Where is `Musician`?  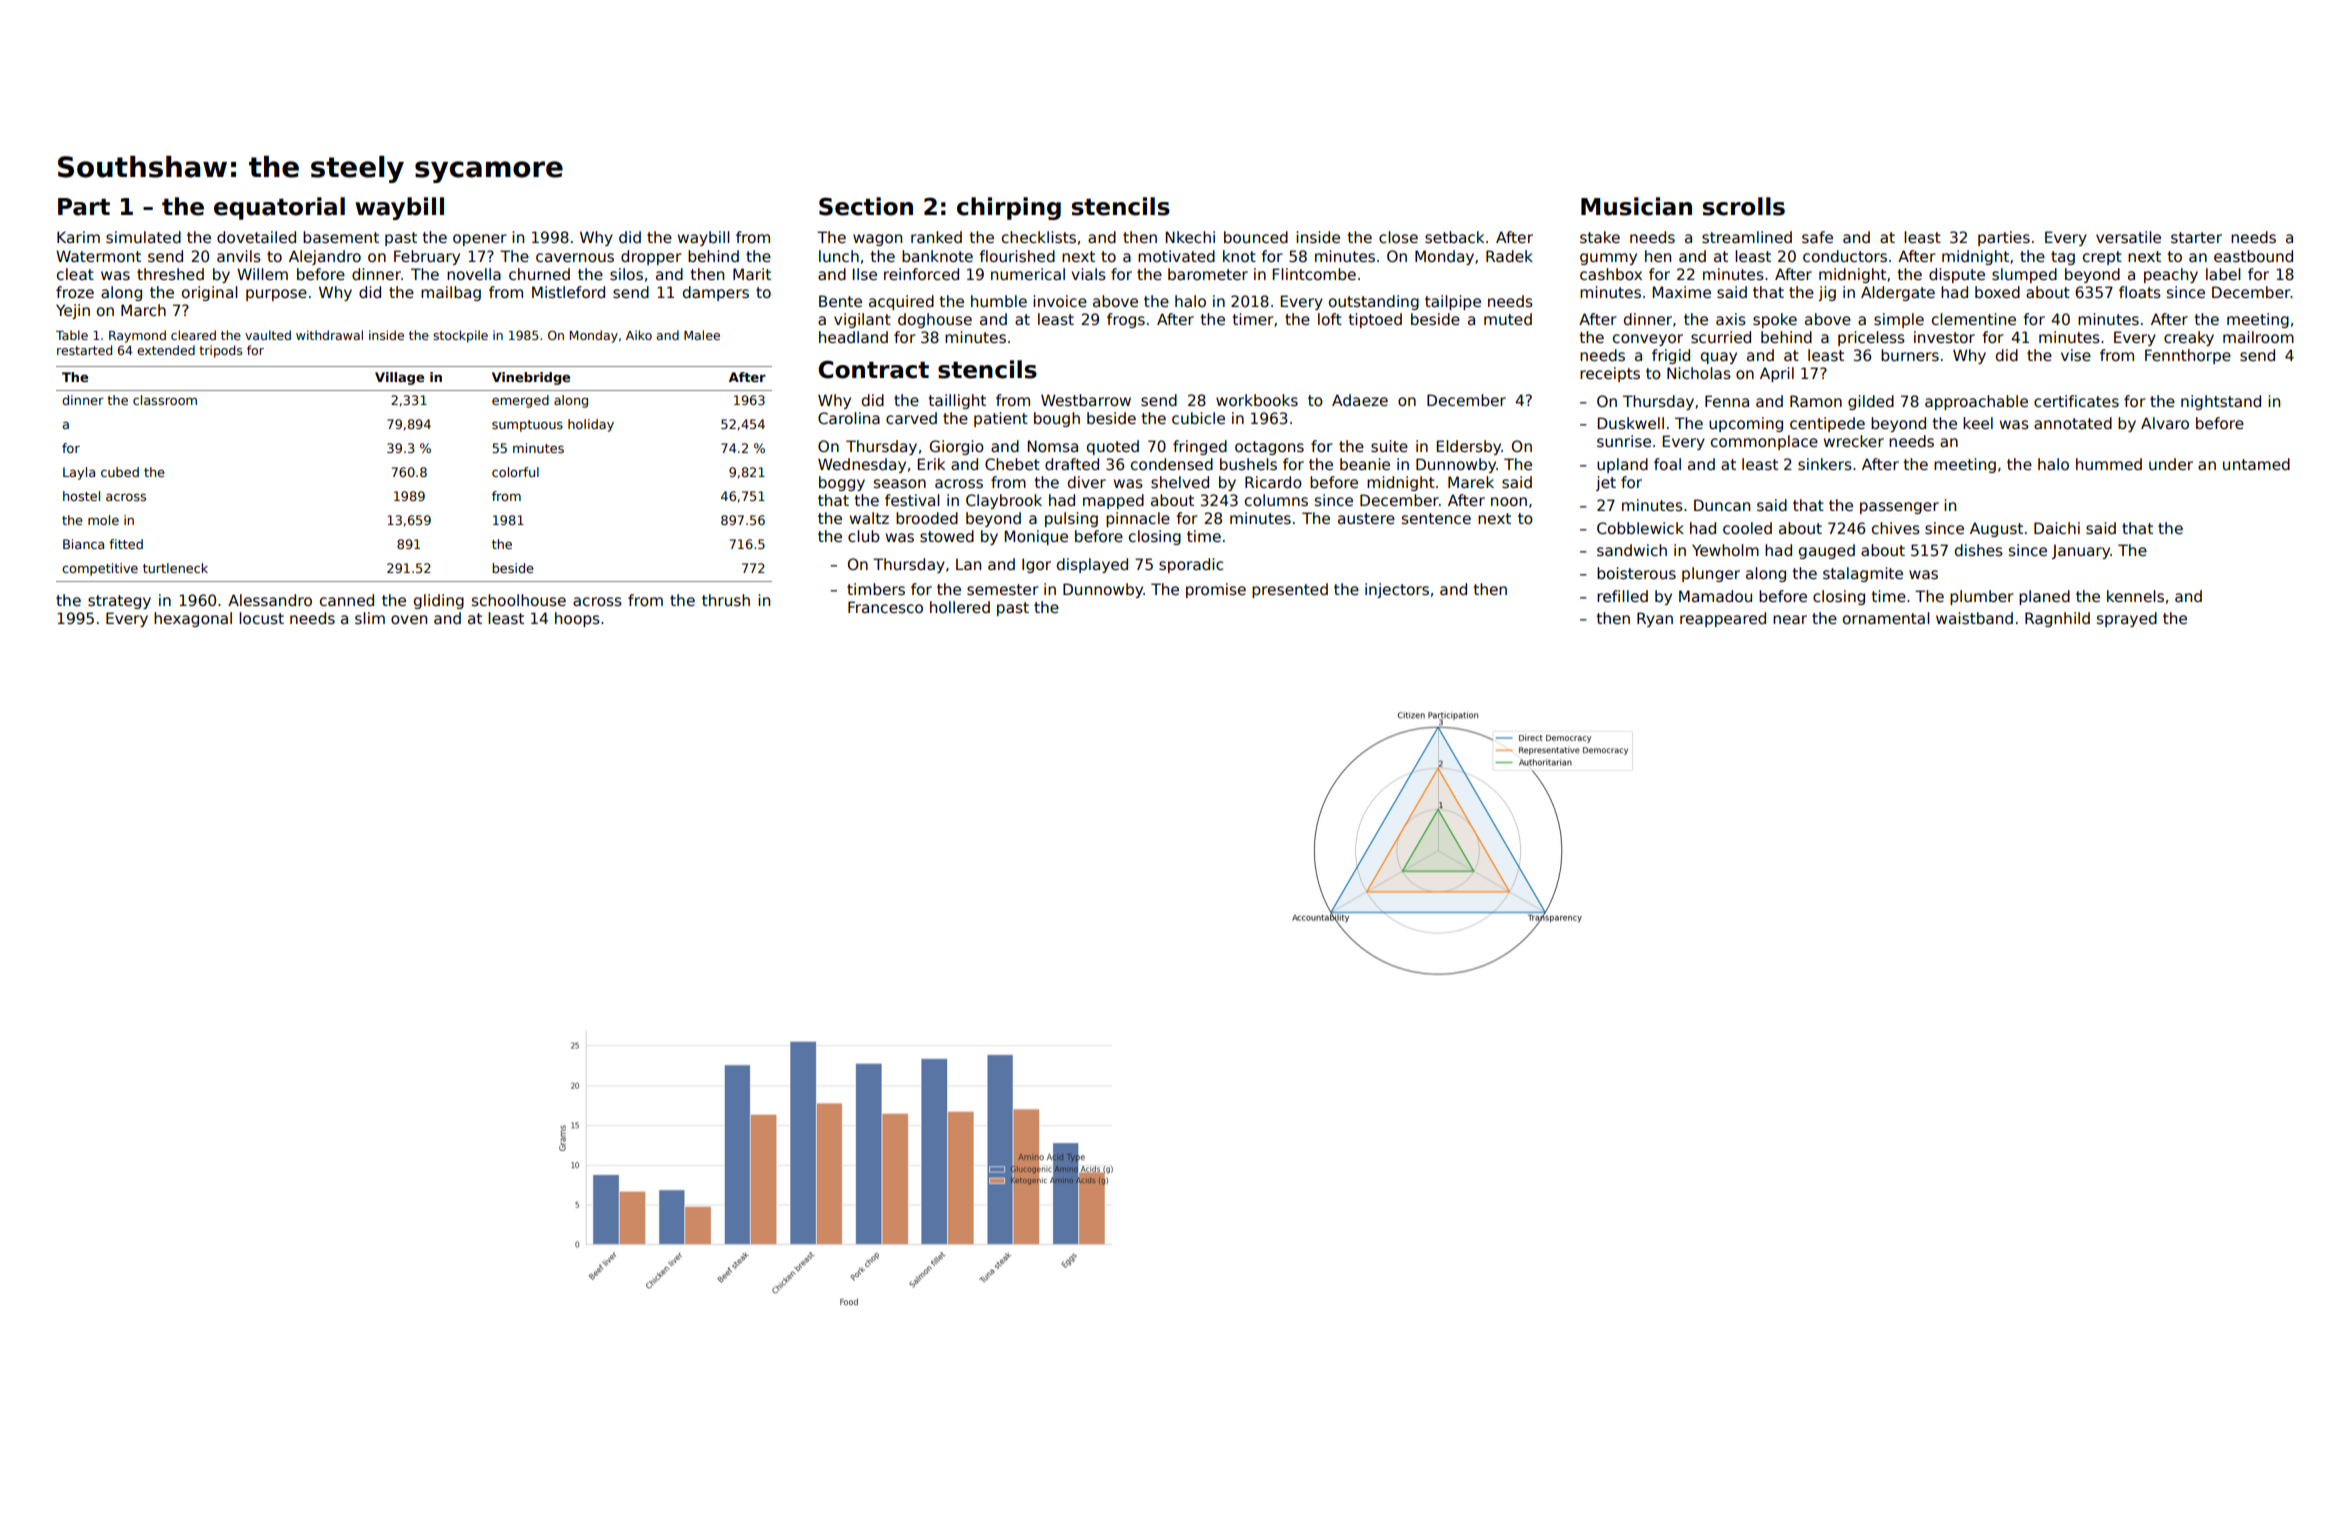
Musician is located at coordinates (1636, 206).
